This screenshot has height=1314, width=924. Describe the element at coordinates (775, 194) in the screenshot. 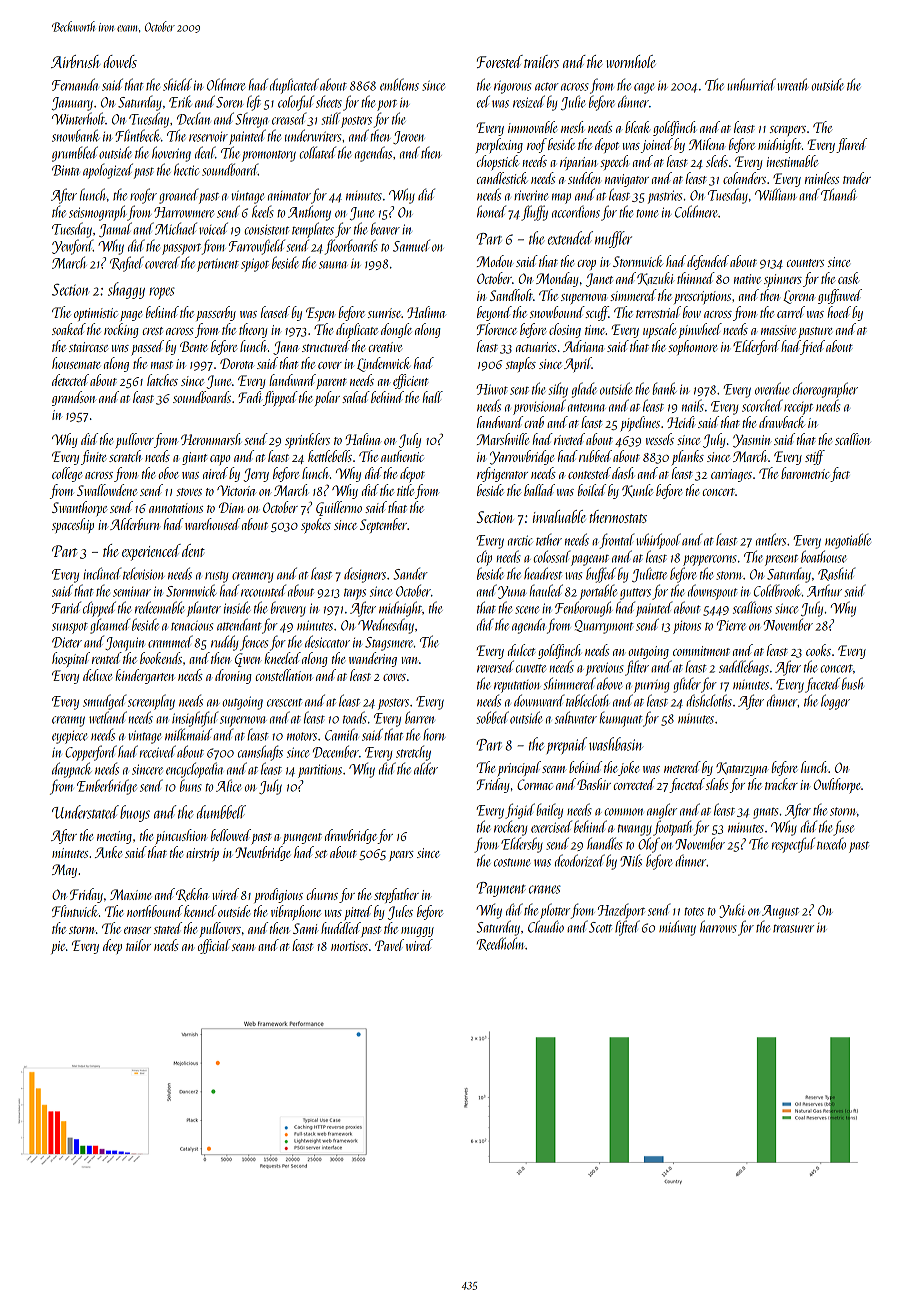

I see `William` at that location.
